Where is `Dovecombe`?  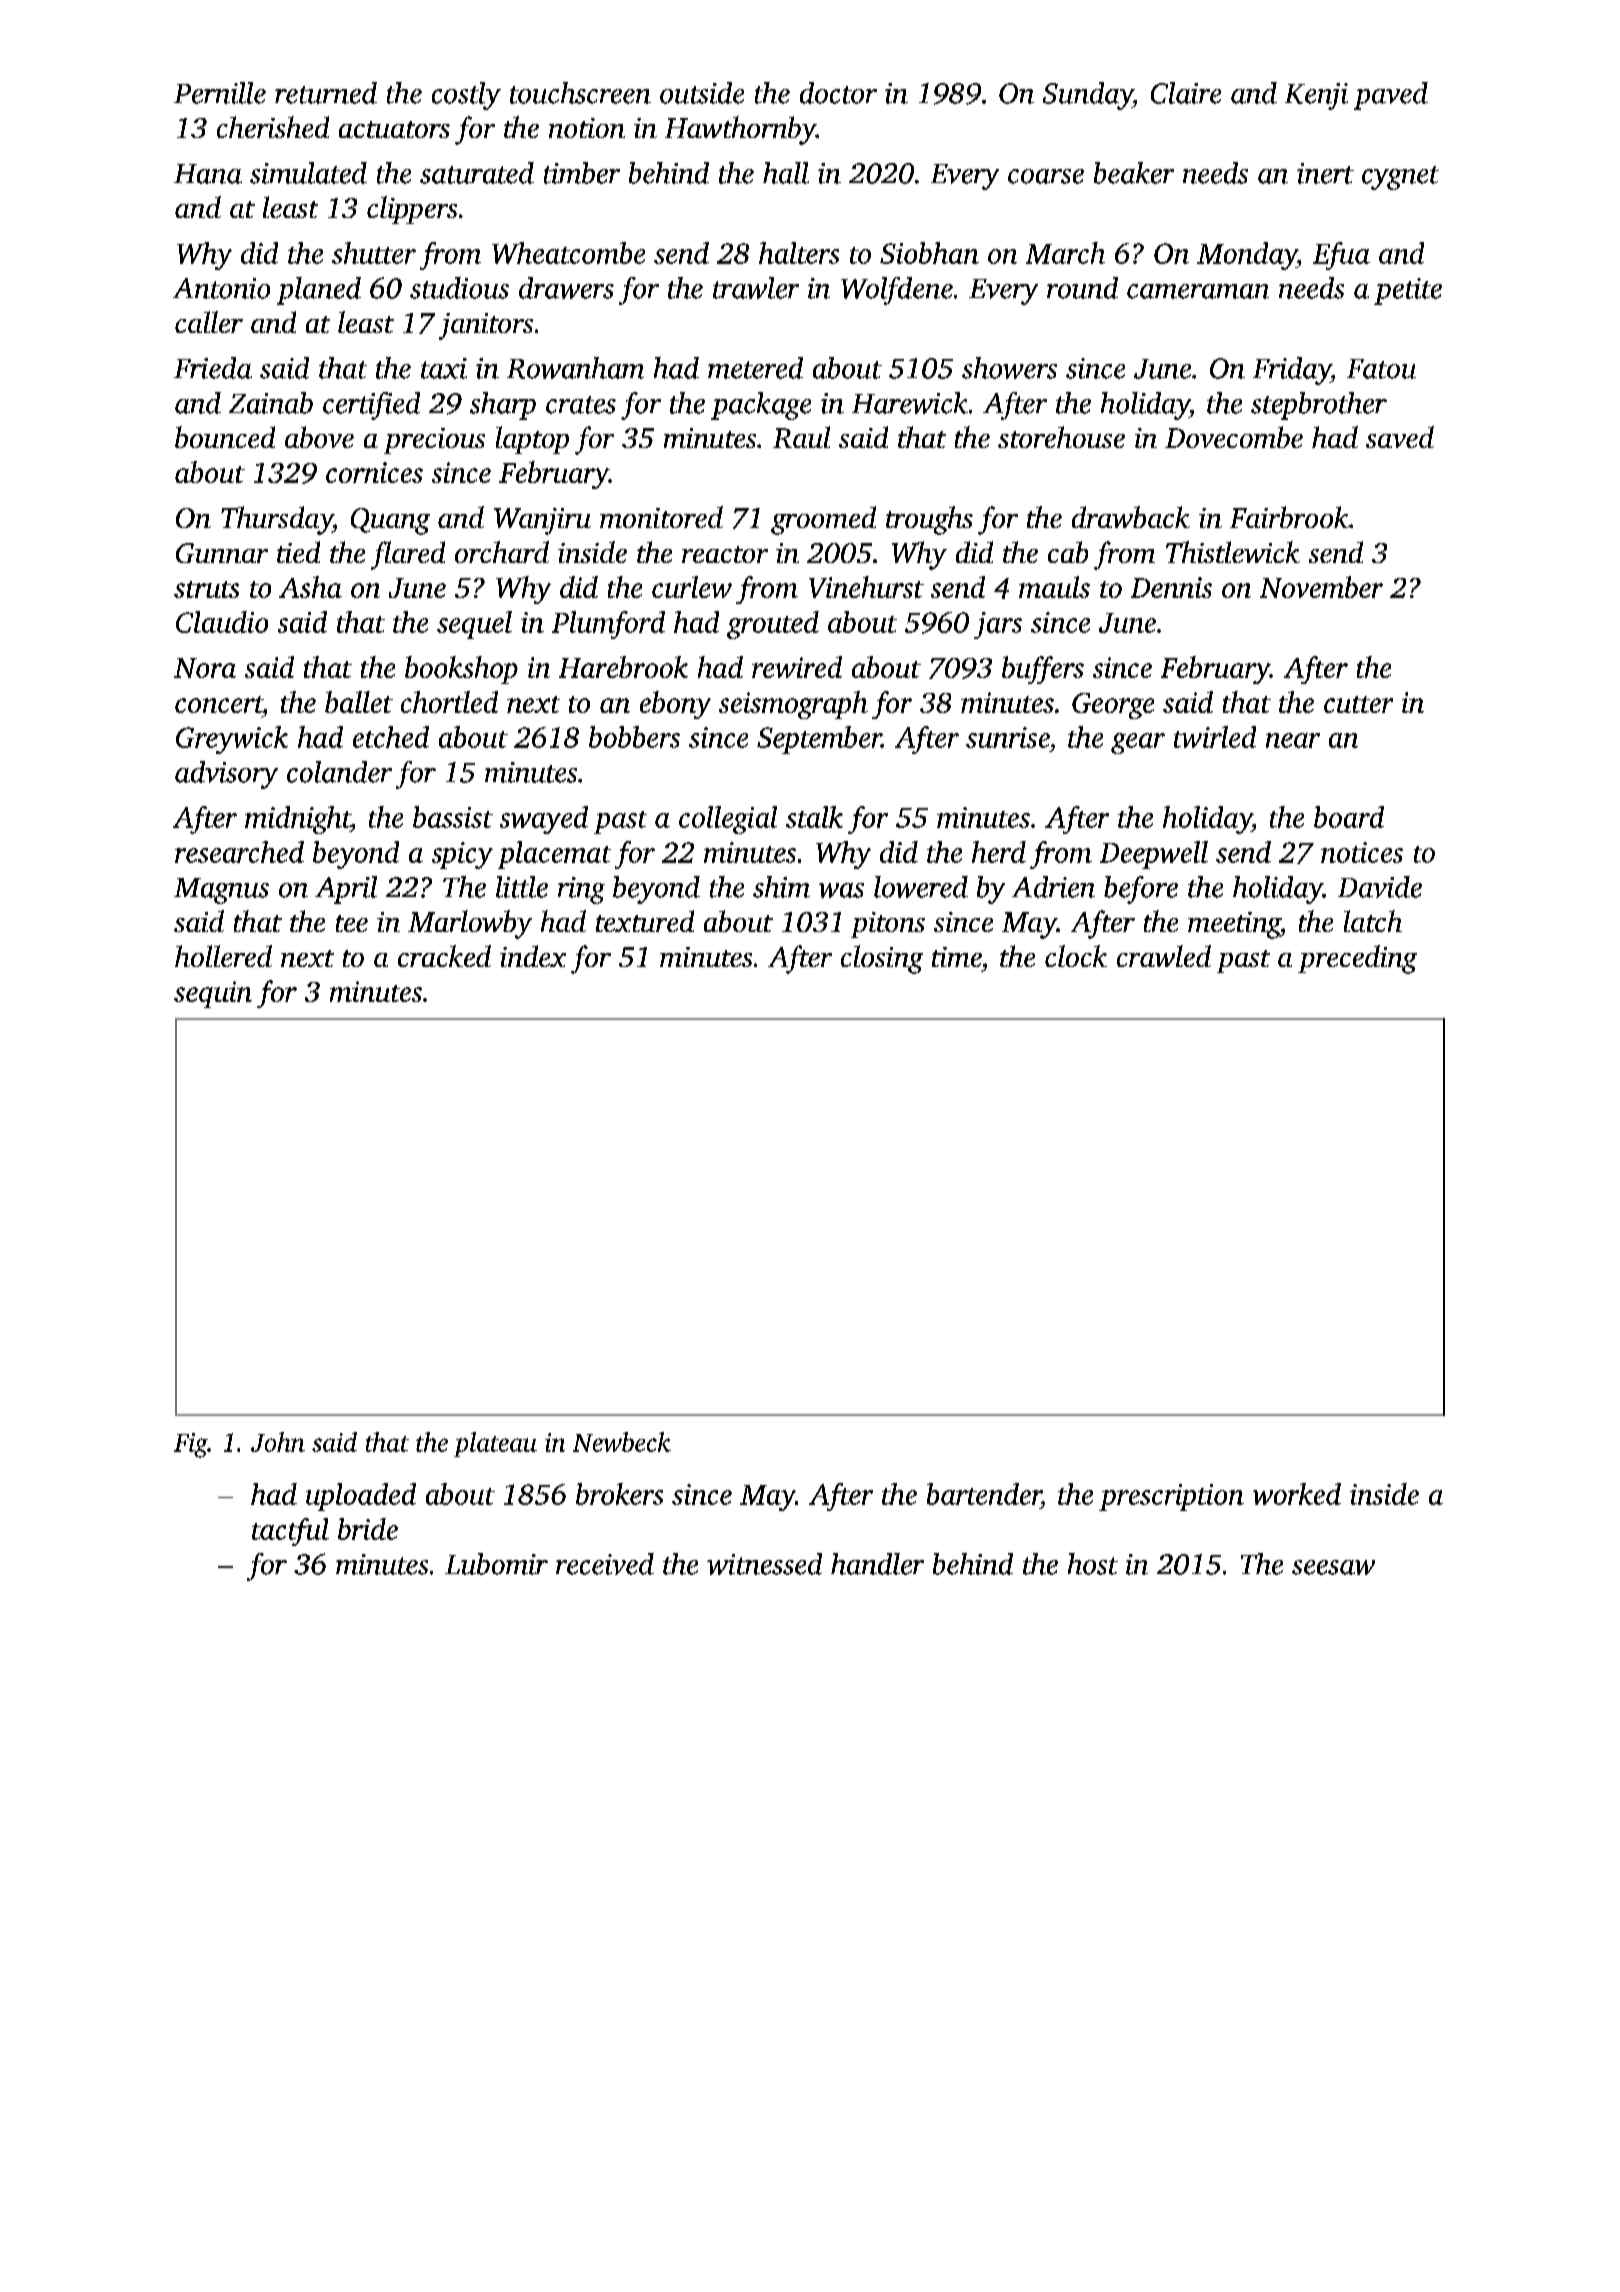 Dovecombe is located at coordinates (1234, 437).
